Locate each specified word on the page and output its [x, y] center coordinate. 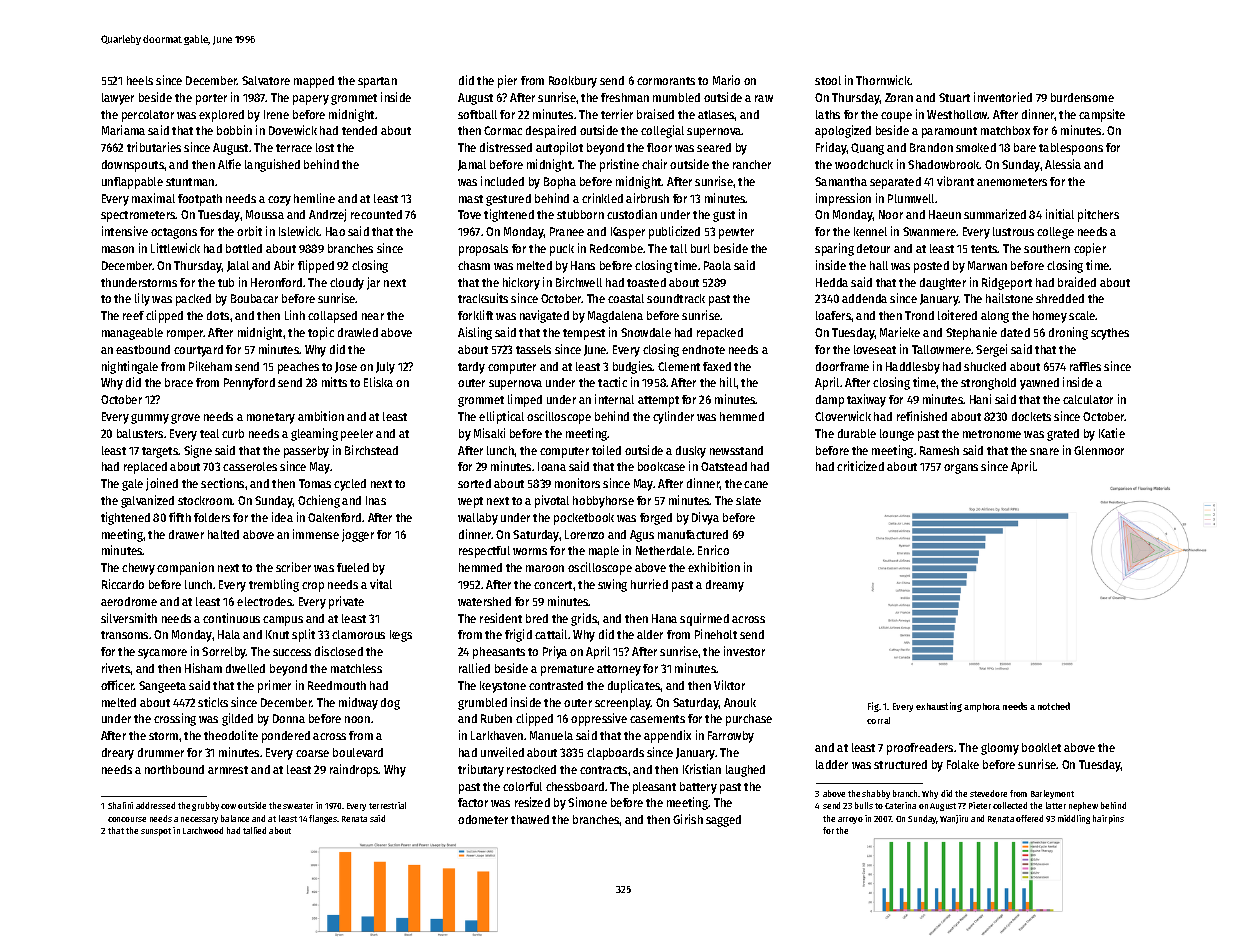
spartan [377, 82]
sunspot [156, 832]
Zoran [899, 97]
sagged [723, 821]
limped [525, 400]
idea [282, 517]
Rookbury [573, 82]
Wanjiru [954, 819]
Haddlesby [913, 368]
